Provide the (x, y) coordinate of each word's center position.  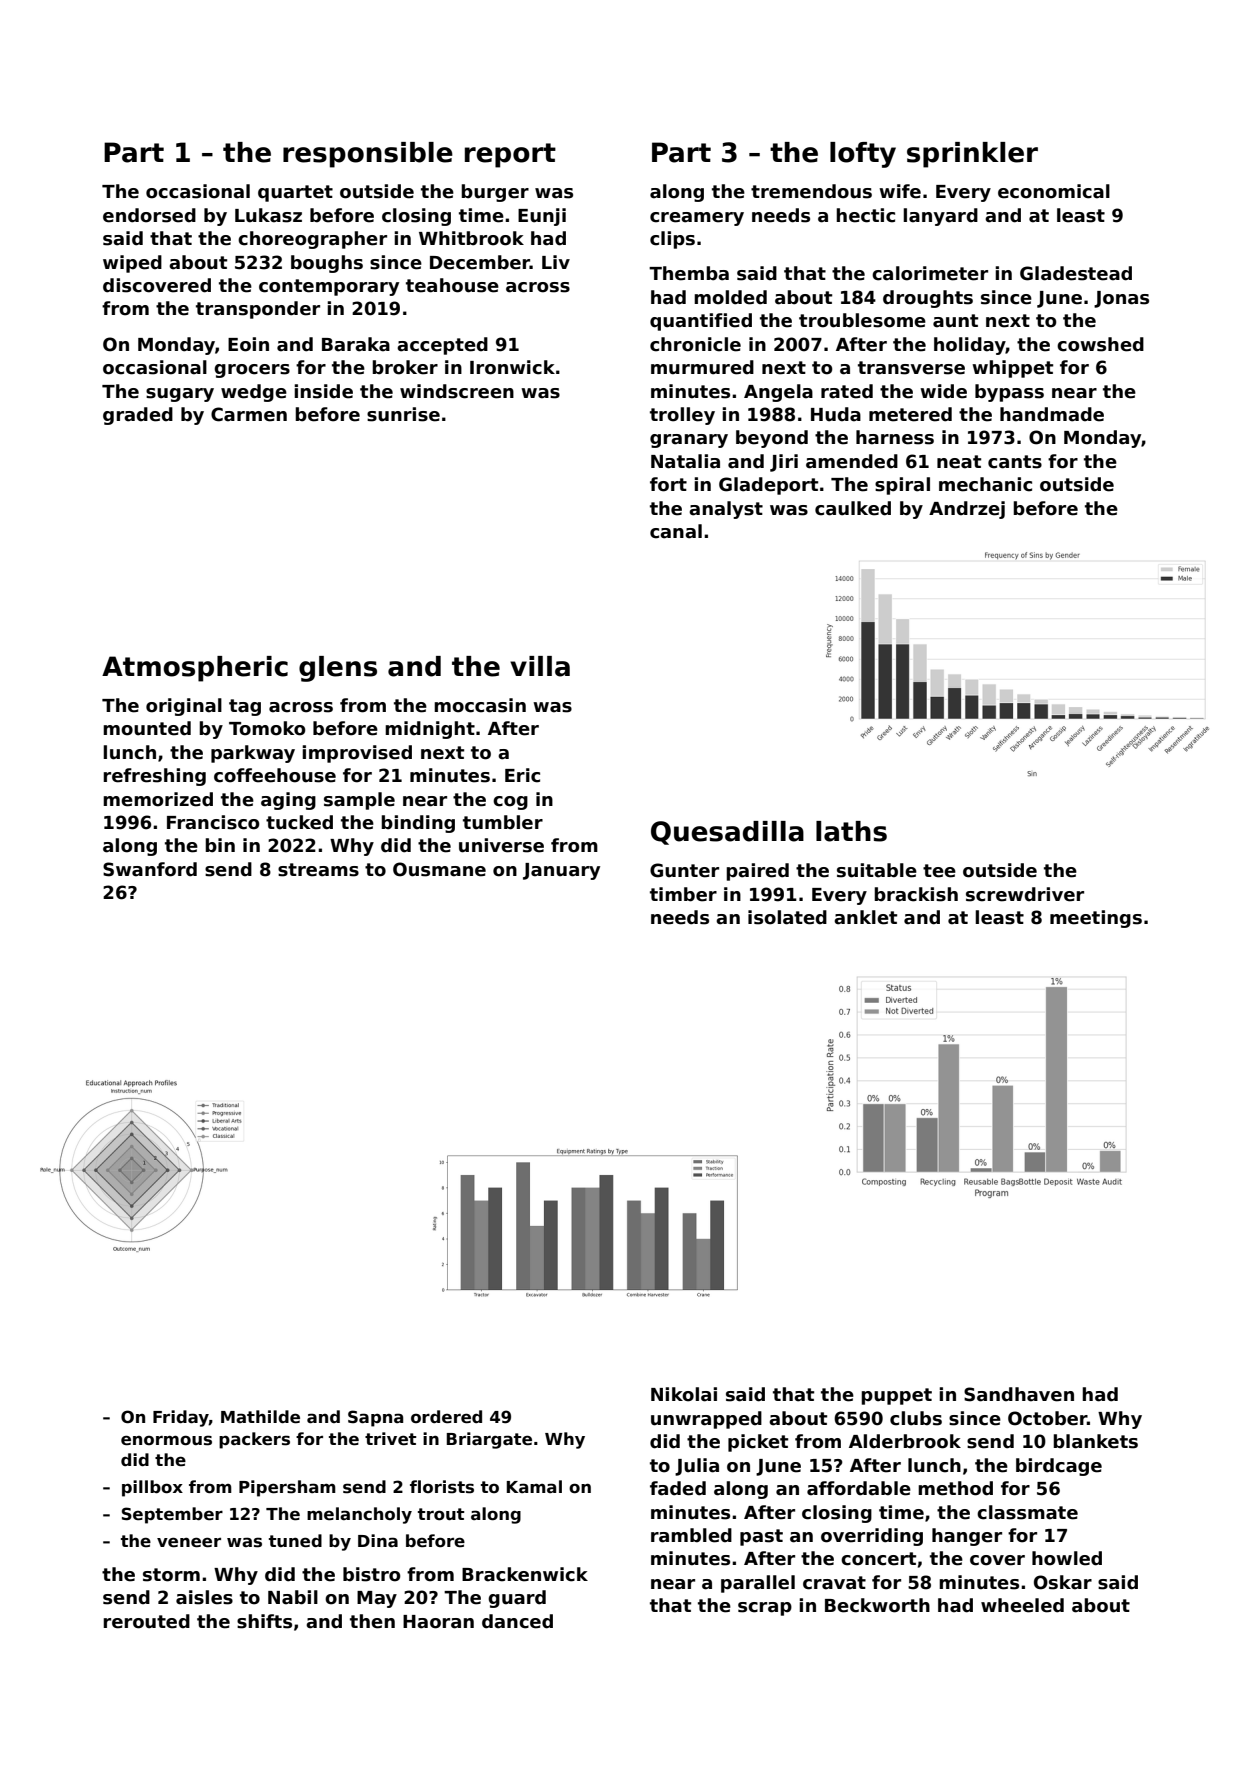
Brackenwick (525, 1574)
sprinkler (972, 155)
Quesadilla (727, 833)
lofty (863, 155)
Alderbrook (905, 1441)
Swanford (150, 869)
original (184, 707)
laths (851, 831)
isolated (787, 917)
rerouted (146, 1621)
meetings (1096, 919)
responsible (368, 155)
